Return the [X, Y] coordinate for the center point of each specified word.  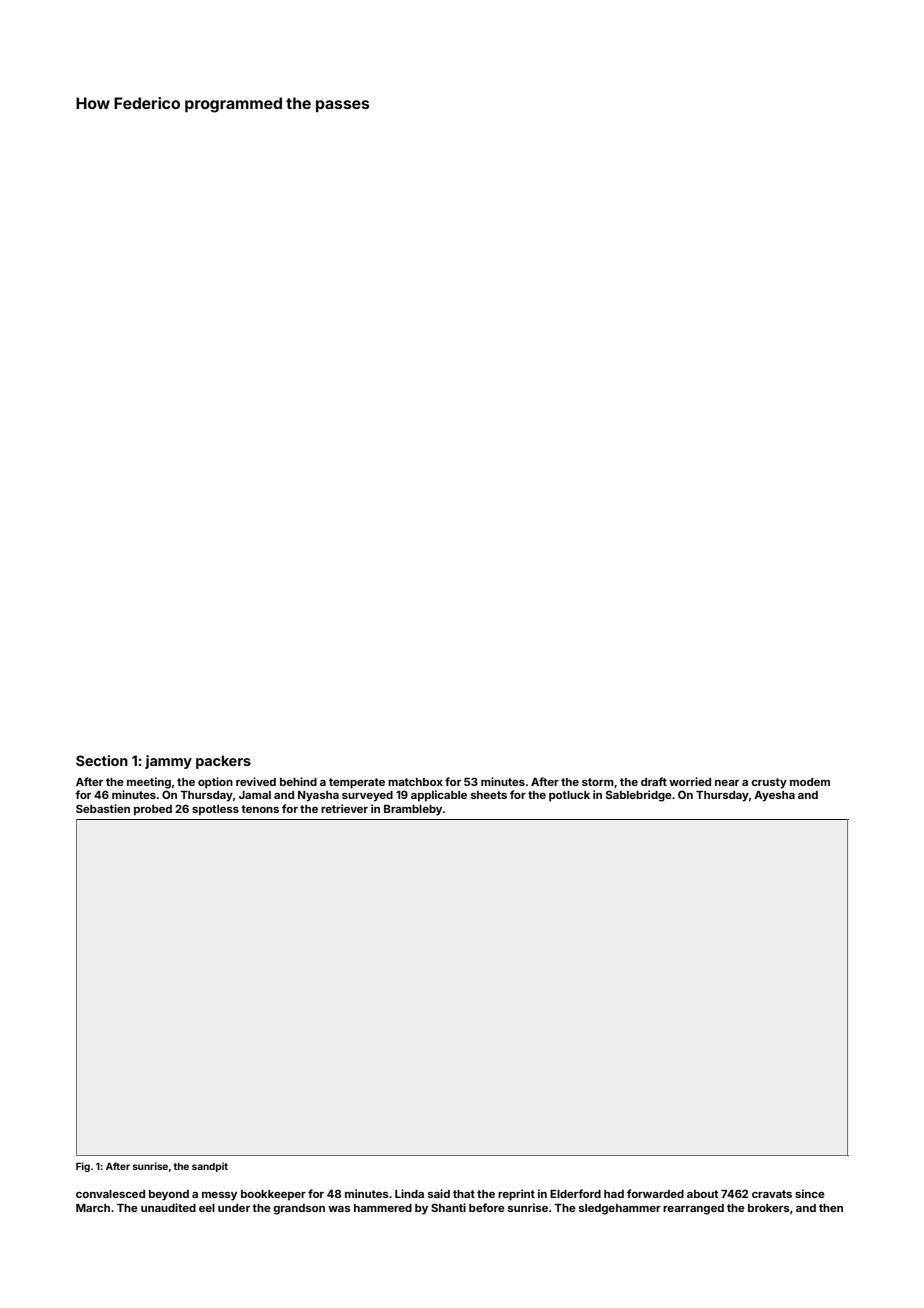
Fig [83, 1167]
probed [153, 810]
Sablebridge [639, 796]
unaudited [168, 1207]
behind [298, 781]
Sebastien [103, 808]
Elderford [575, 1193]
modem [810, 782]
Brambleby [413, 810]
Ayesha [774, 796]
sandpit [210, 1167]
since [810, 1193]
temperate [357, 783]
